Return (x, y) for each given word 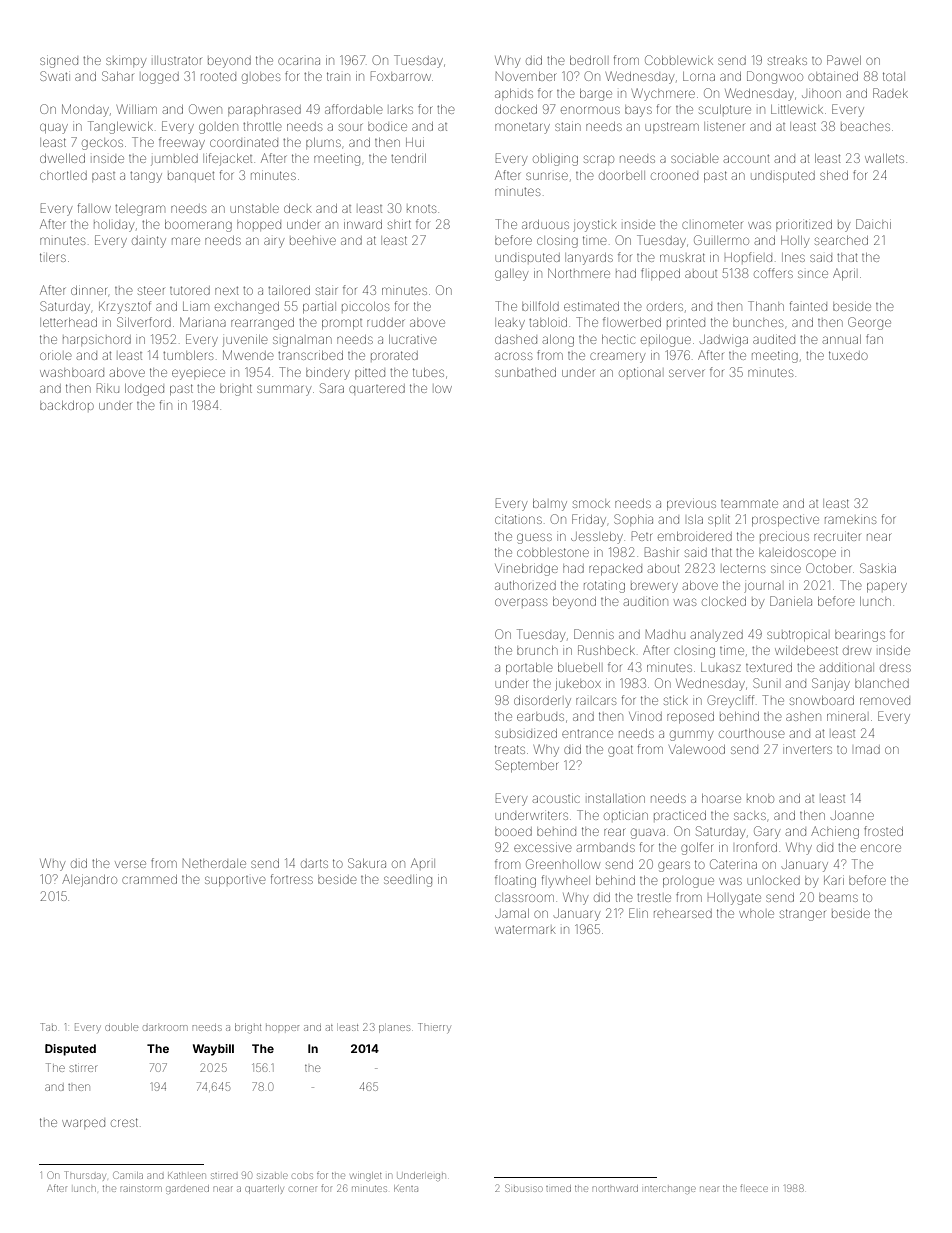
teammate (749, 504)
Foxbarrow (401, 76)
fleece (754, 1189)
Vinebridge (526, 570)
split (719, 520)
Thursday (85, 1176)
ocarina (299, 61)
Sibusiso (523, 1188)
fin (166, 405)
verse (130, 864)
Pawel (844, 60)
